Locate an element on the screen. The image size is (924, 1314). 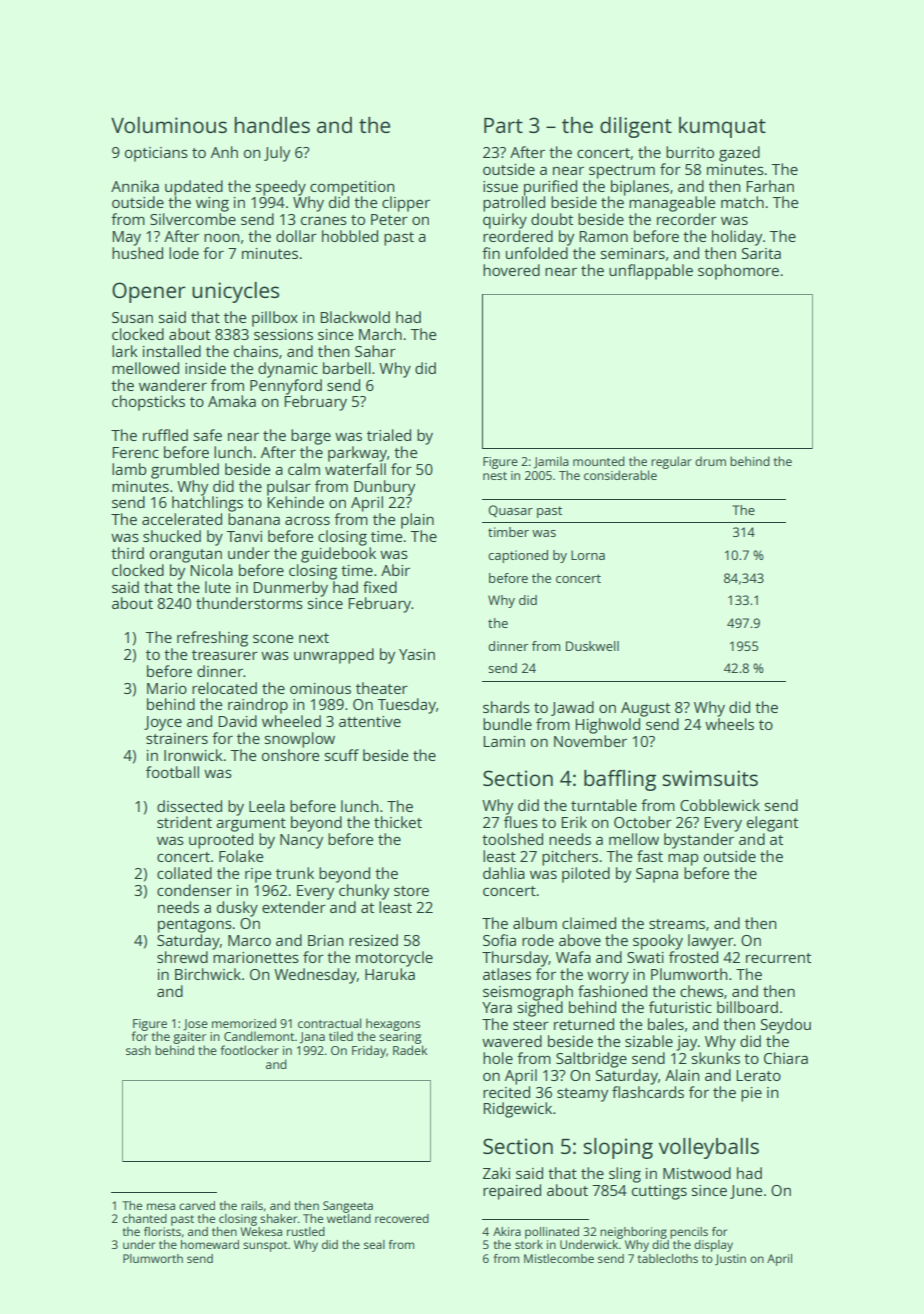
third is located at coordinates (127, 553).
